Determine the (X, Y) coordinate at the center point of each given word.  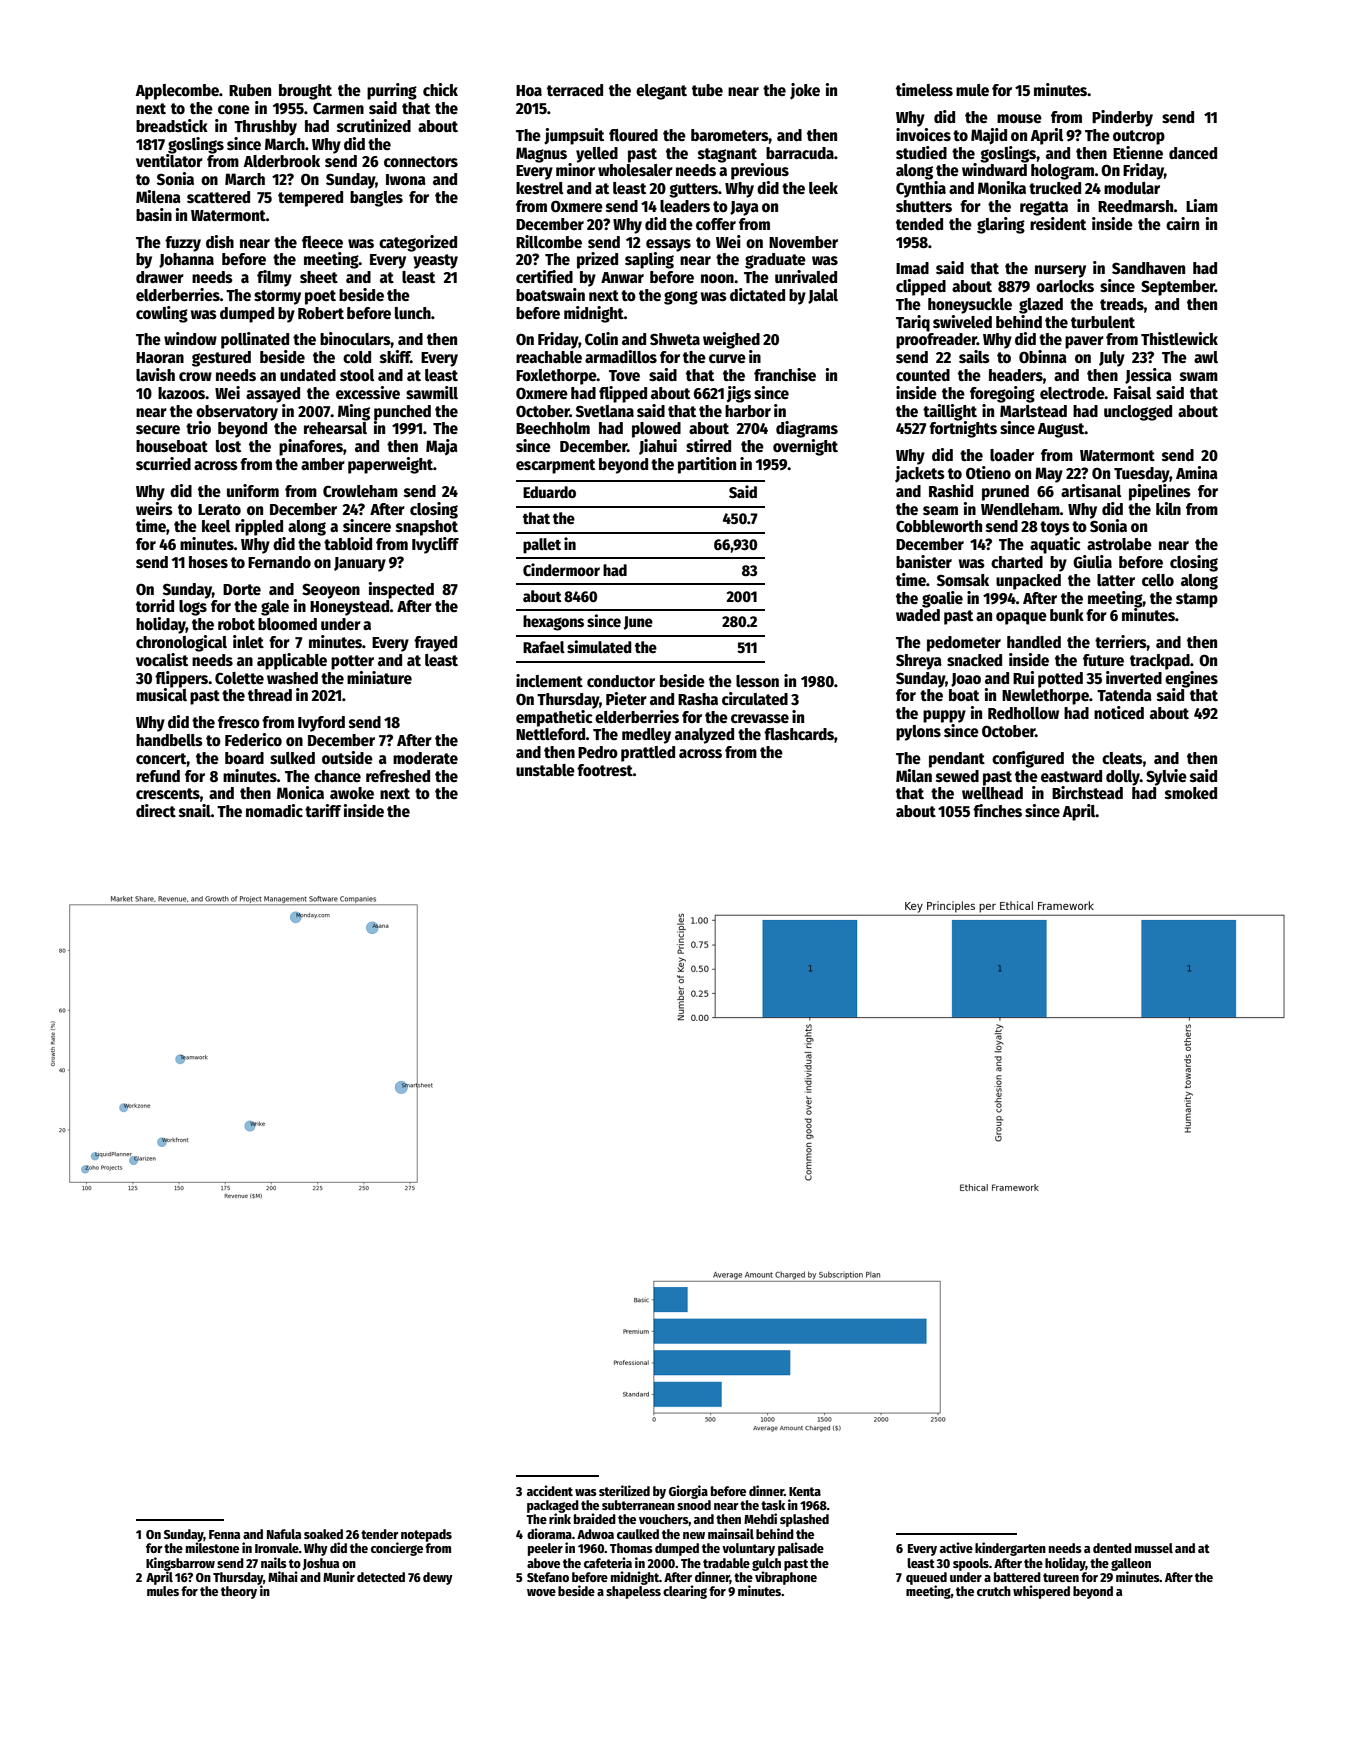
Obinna (1043, 356)
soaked (323, 1534)
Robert (321, 313)
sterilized (624, 1490)
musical (161, 694)
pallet (542, 546)
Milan (914, 775)
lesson (757, 681)
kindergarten (1010, 1549)
